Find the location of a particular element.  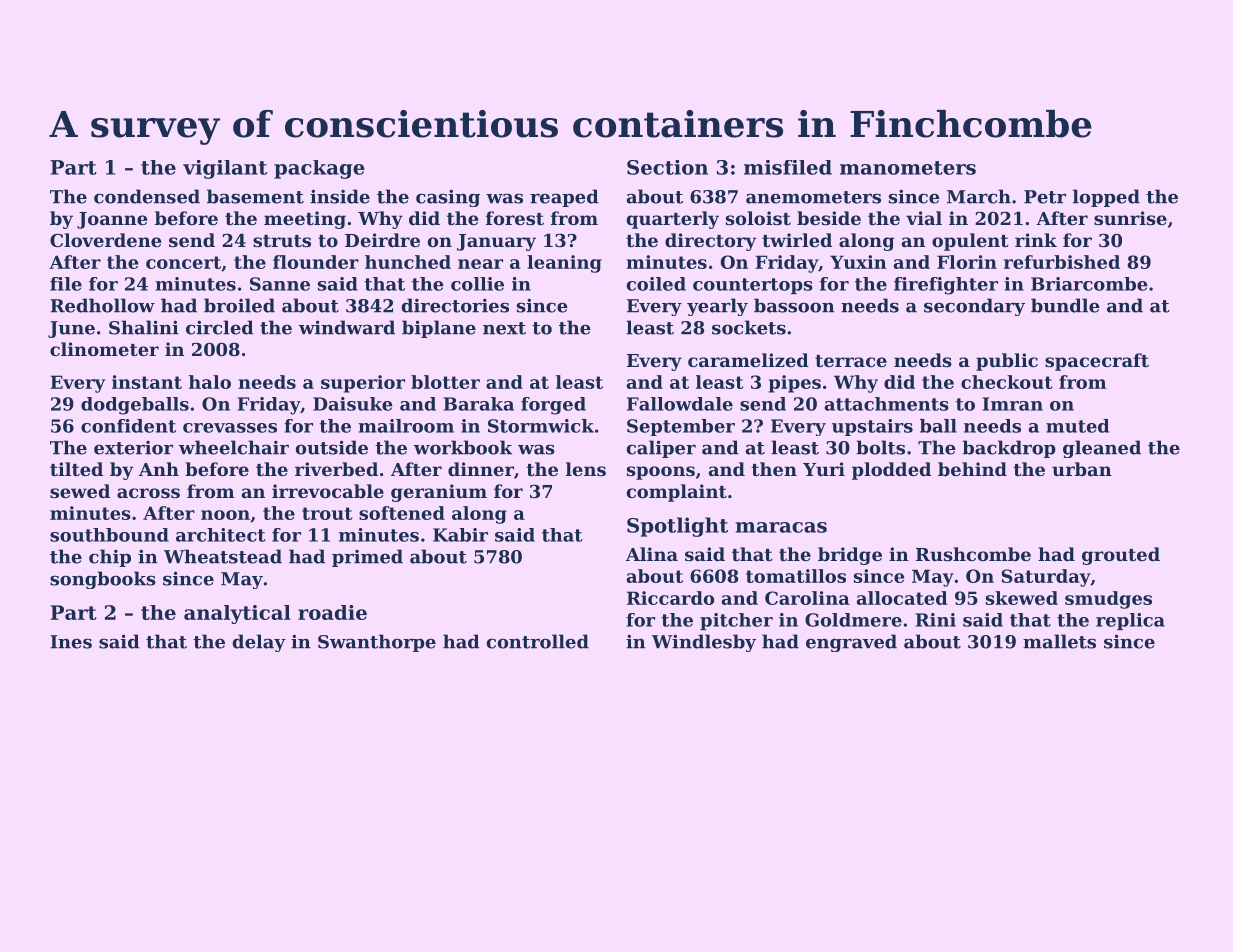

Section is located at coordinates (667, 167).
